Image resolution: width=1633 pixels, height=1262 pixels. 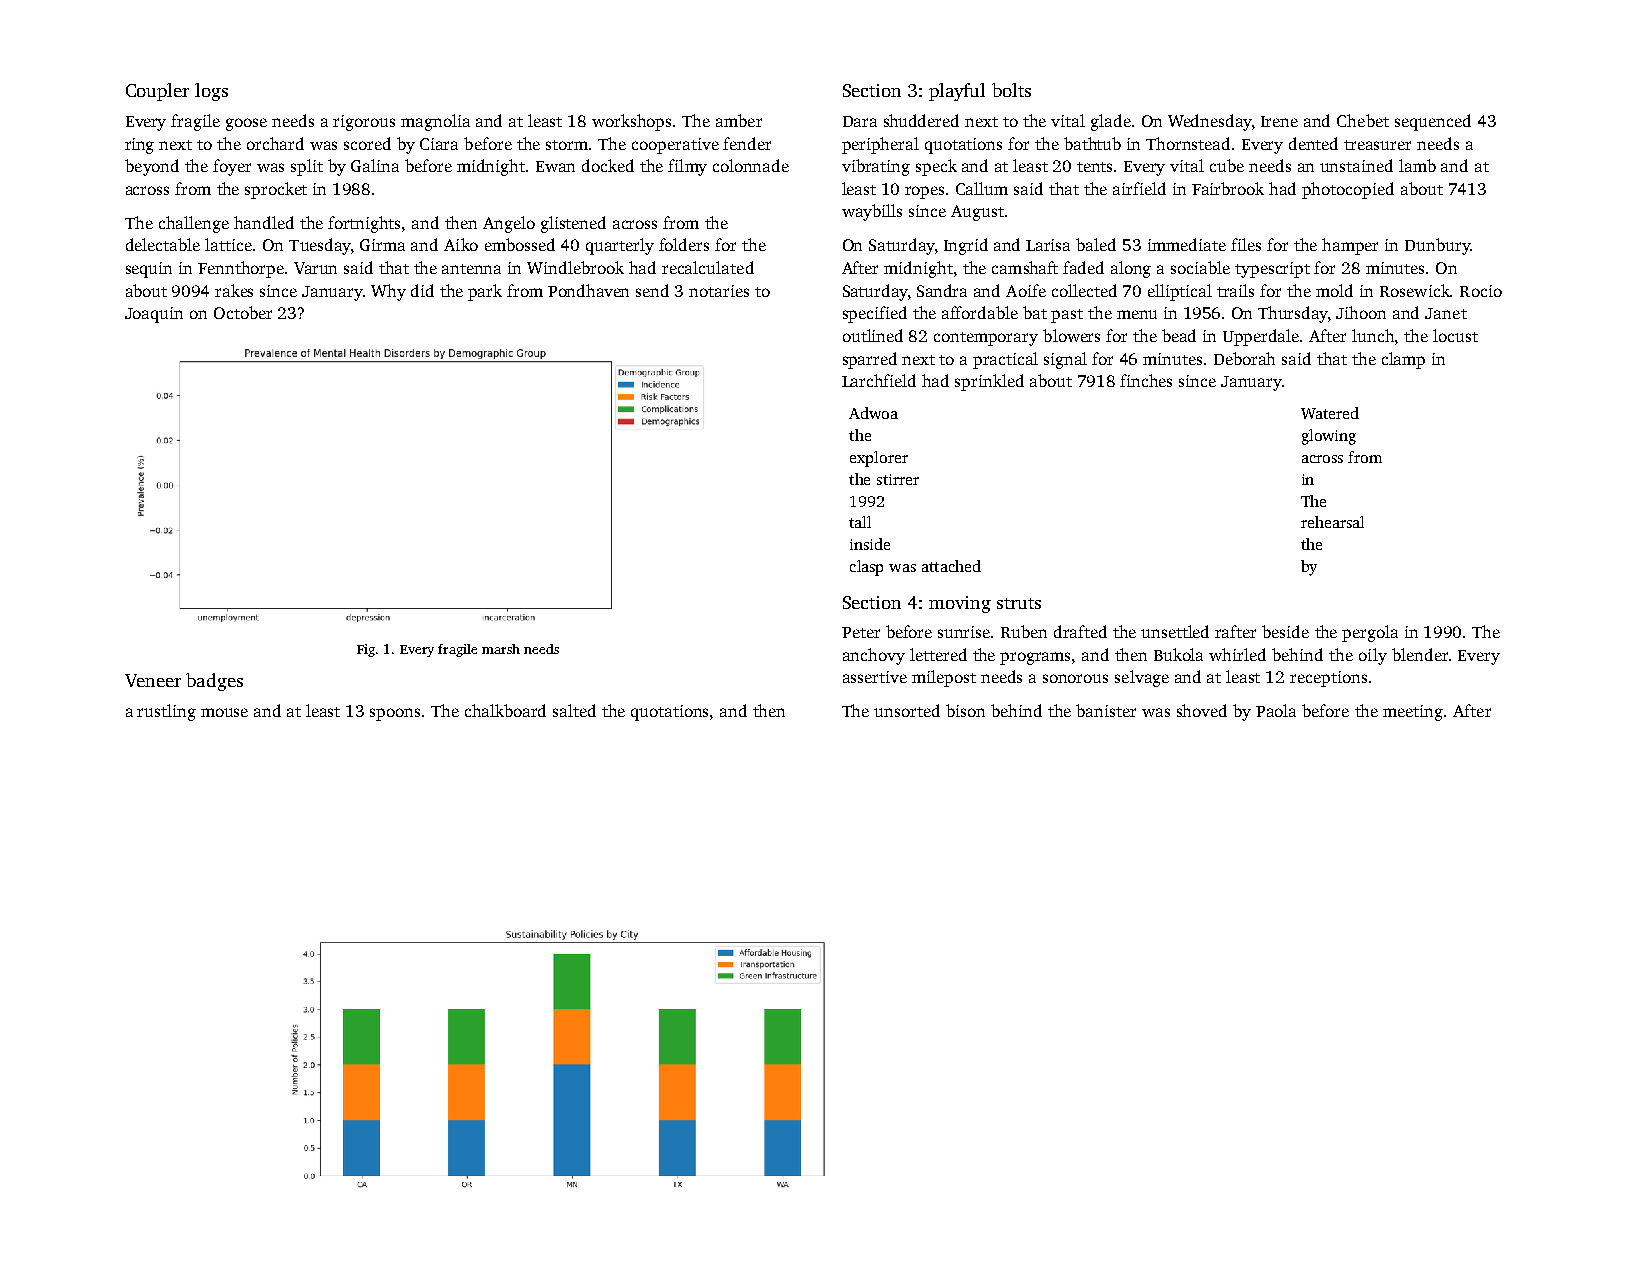 I want to click on spoons, so click(x=395, y=714).
